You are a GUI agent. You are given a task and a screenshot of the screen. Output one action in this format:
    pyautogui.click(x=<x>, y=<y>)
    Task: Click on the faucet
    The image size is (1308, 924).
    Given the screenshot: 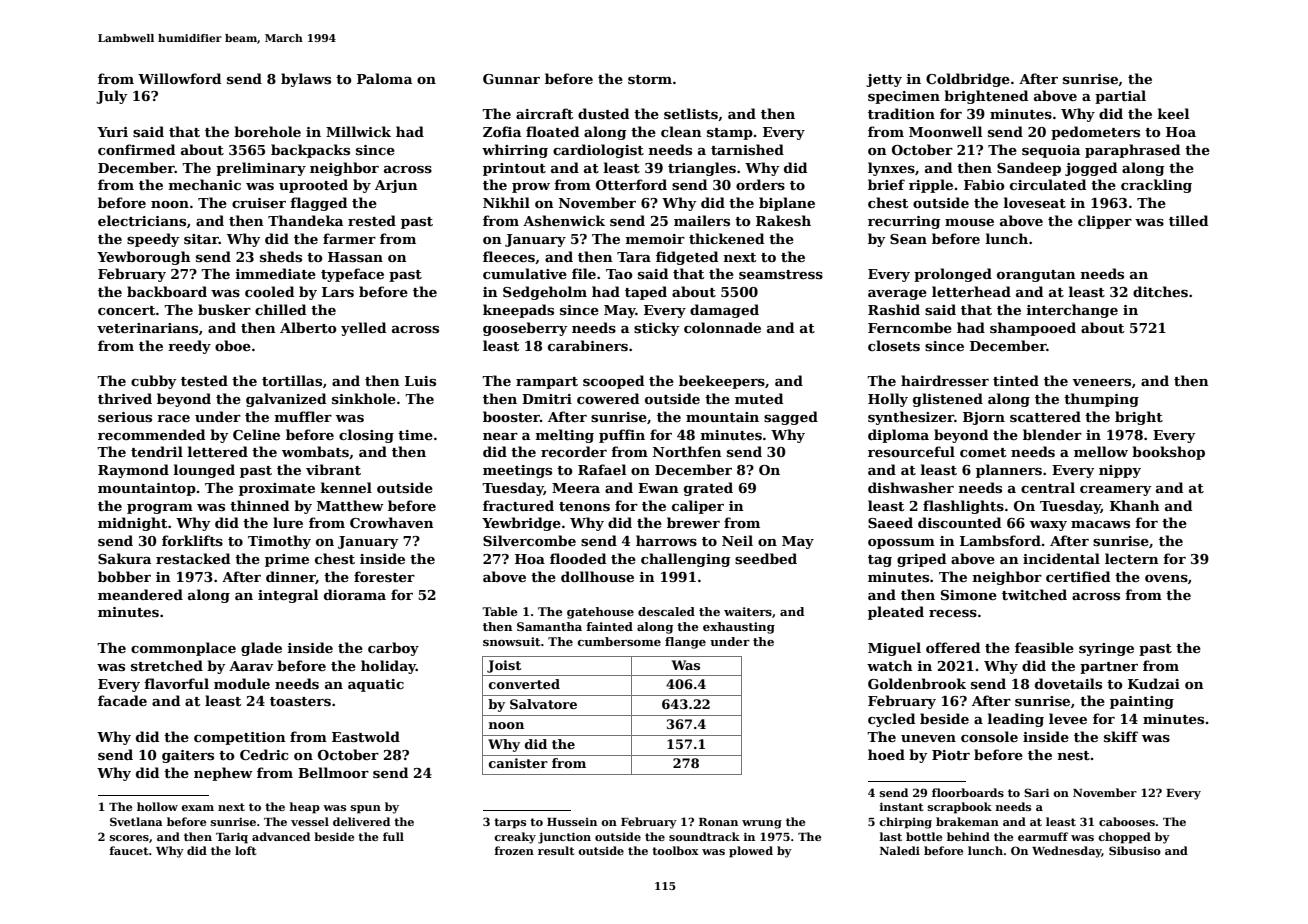 What is the action you would take?
    pyautogui.click(x=129, y=850)
